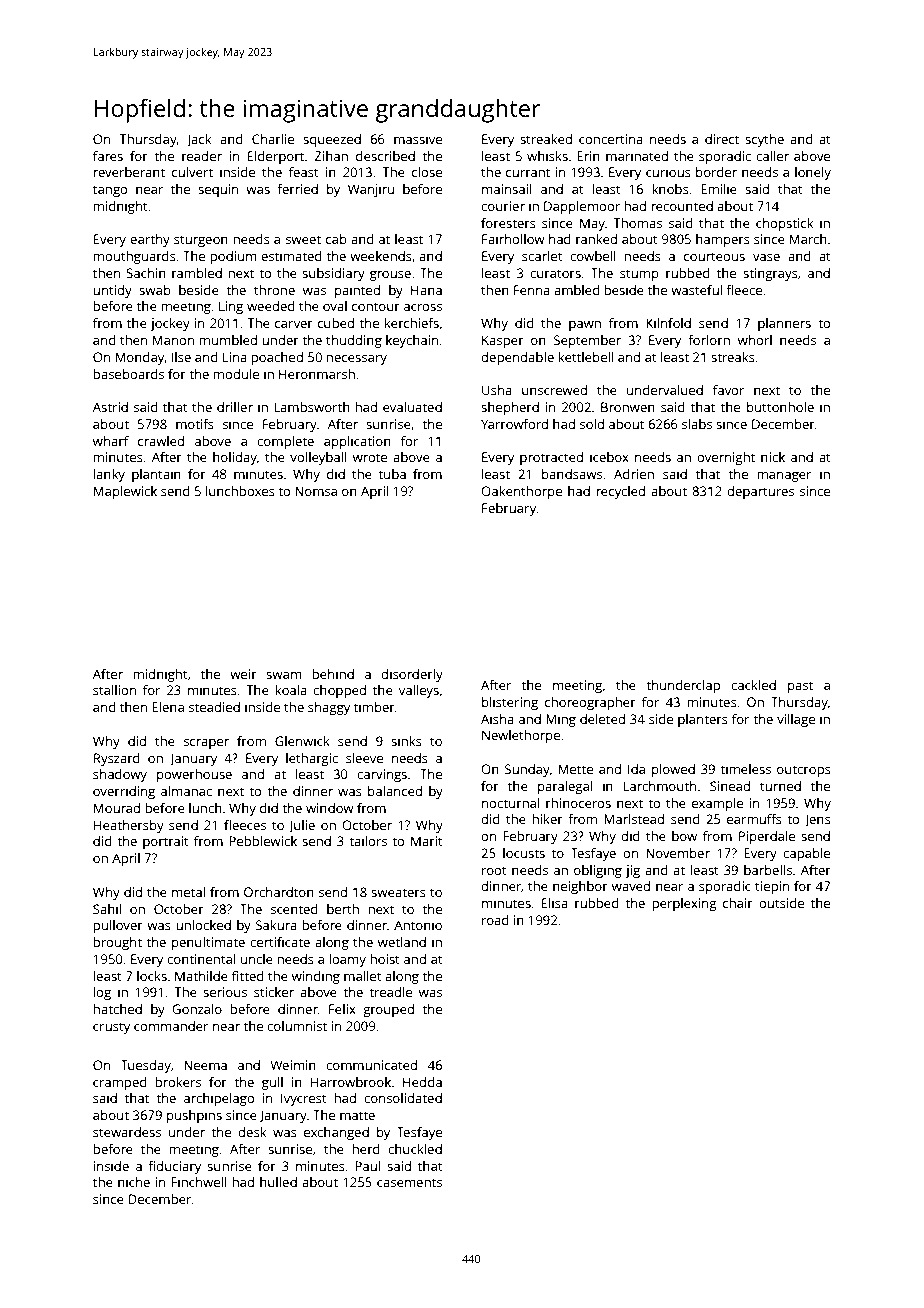 This image has height=1308, width=924. I want to click on Thomas, so click(637, 223).
